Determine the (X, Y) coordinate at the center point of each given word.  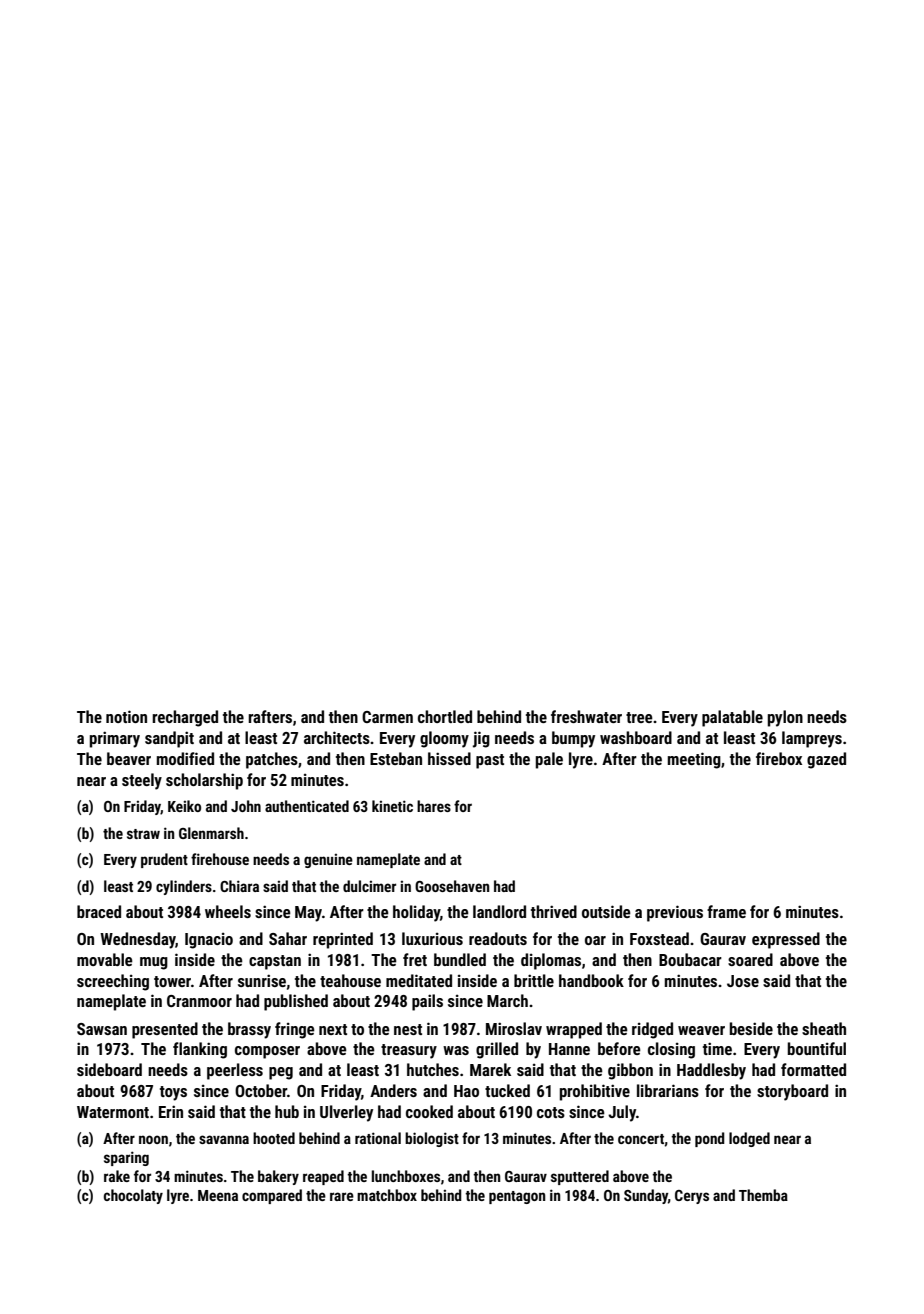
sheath (824, 1028)
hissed (449, 758)
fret (415, 959)
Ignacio (209, 941)
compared (272, 1196)
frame (726, 911)
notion (126, 716)
